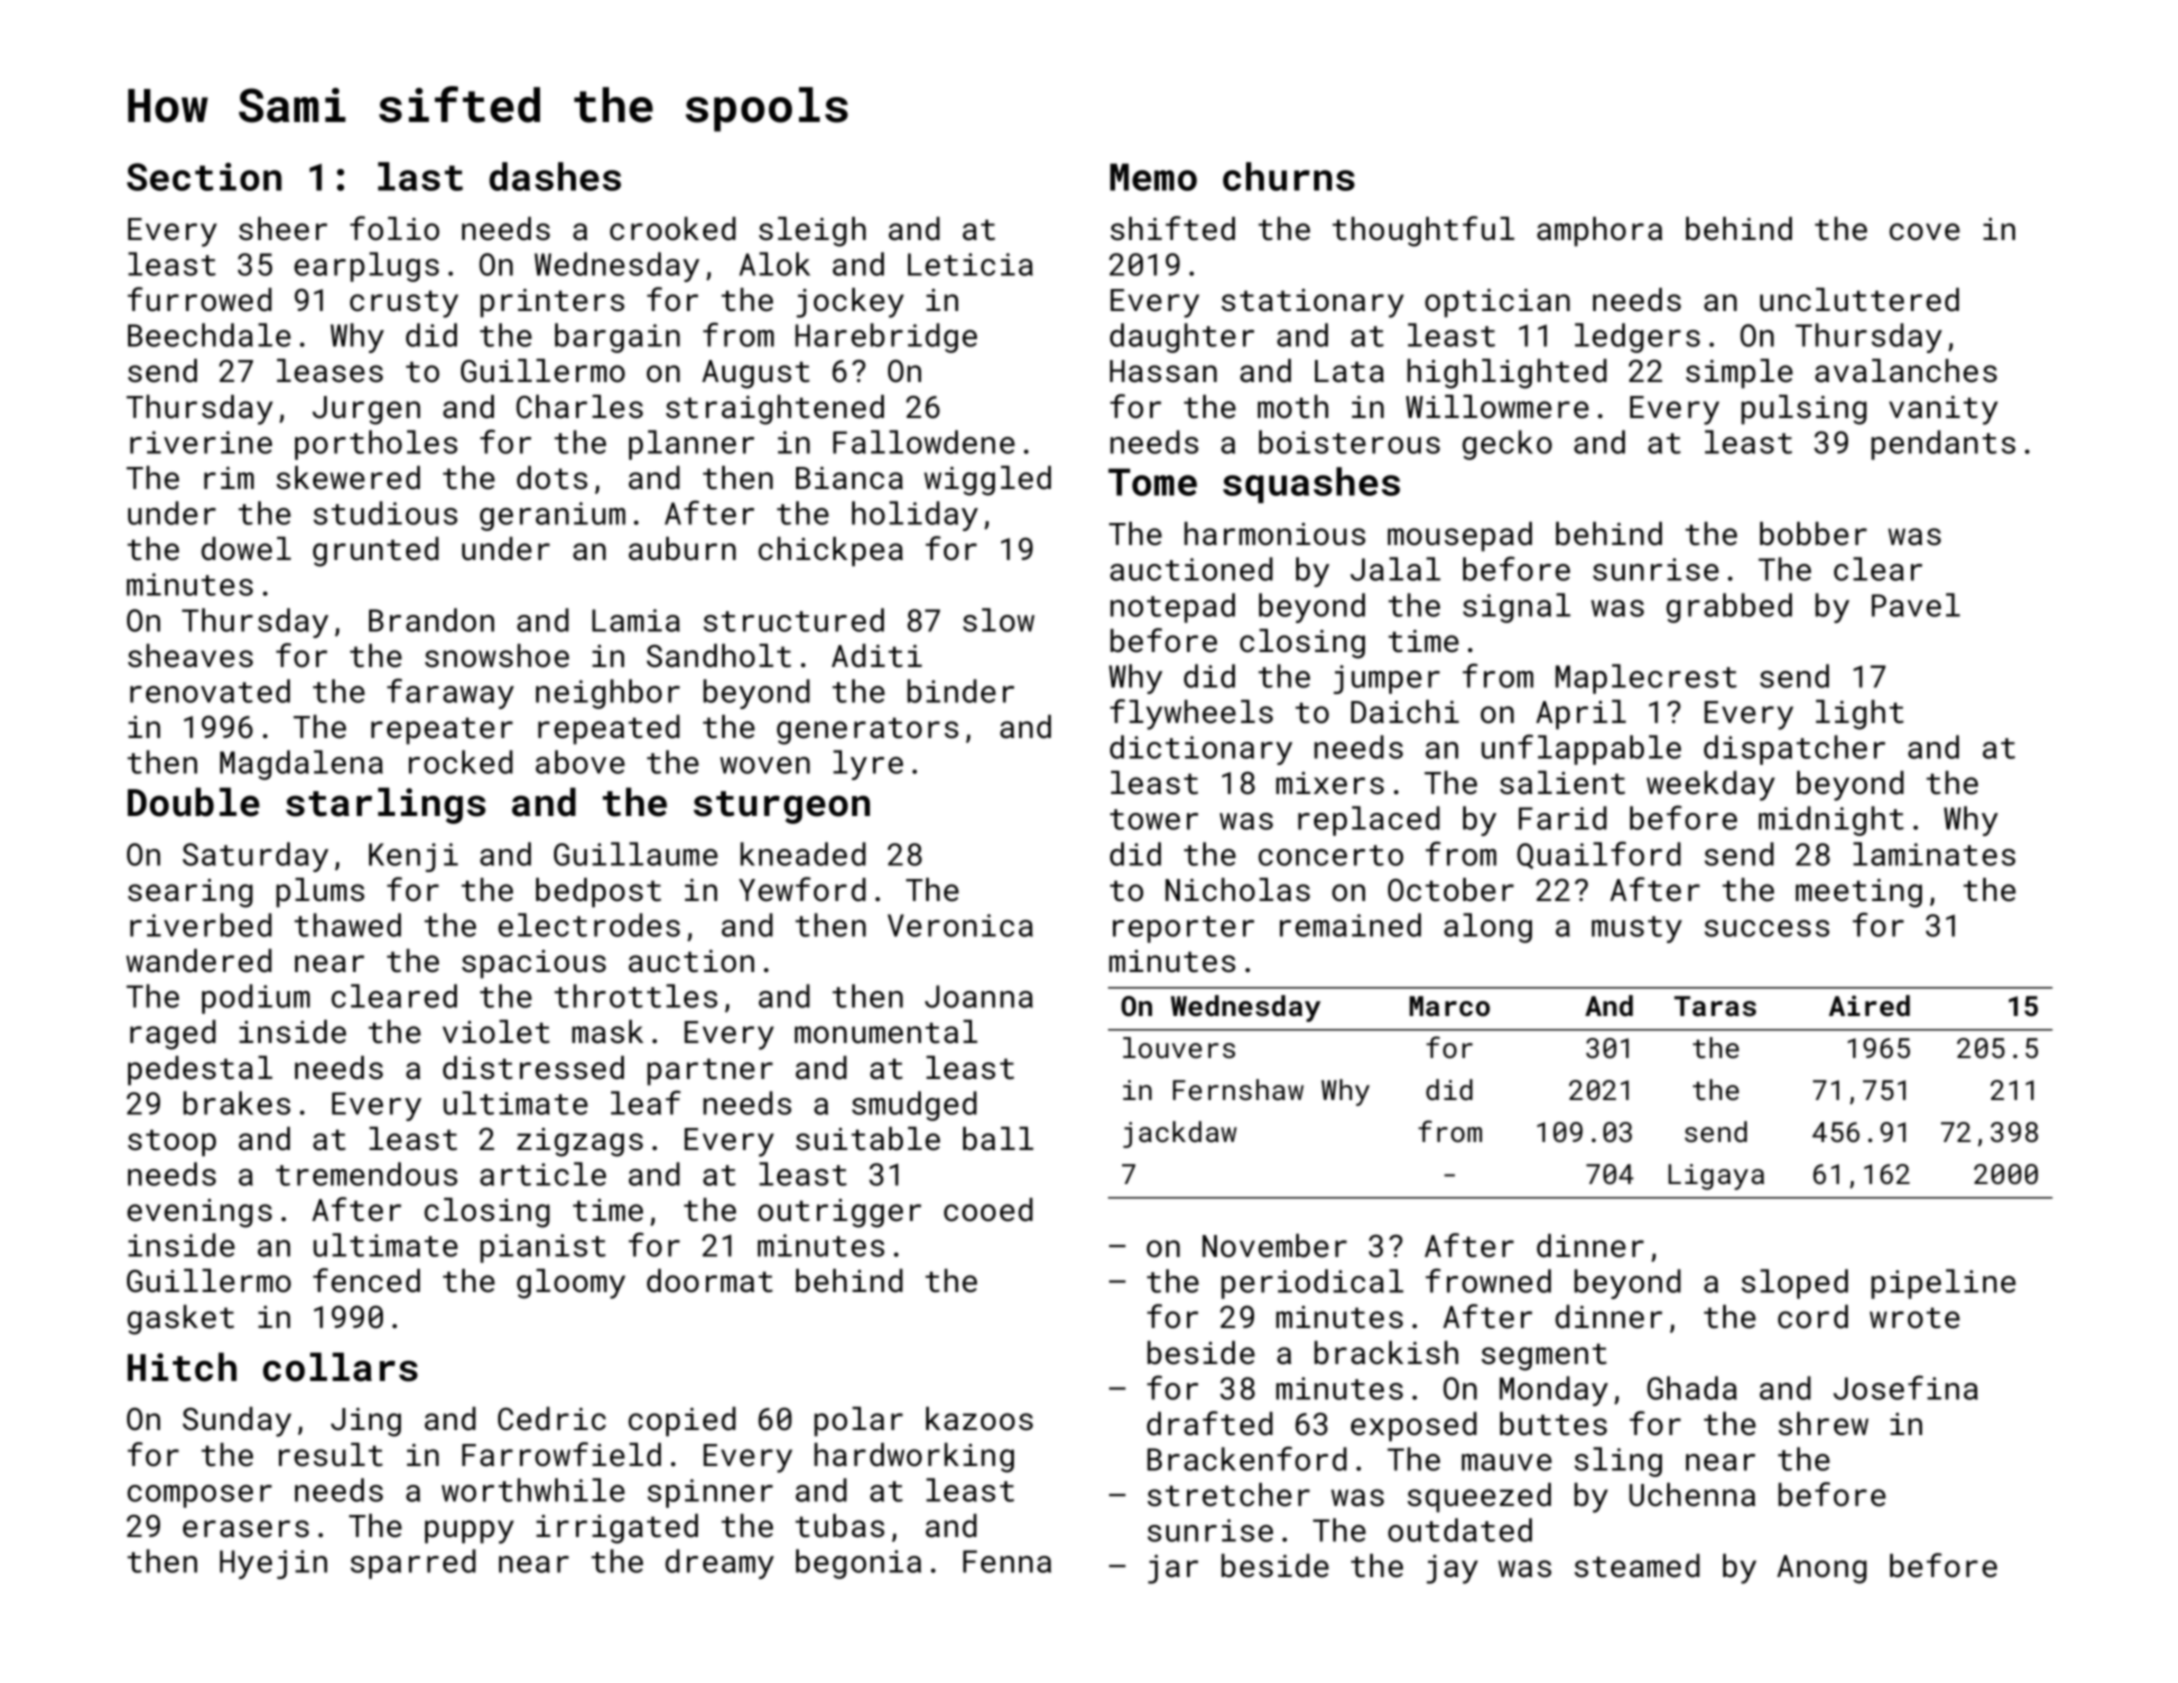 This document has width=2178, height=1683. What do you see at coordinates (1934, 854) in the document?
I see `laminates` at bounding box center [1934, 854].
